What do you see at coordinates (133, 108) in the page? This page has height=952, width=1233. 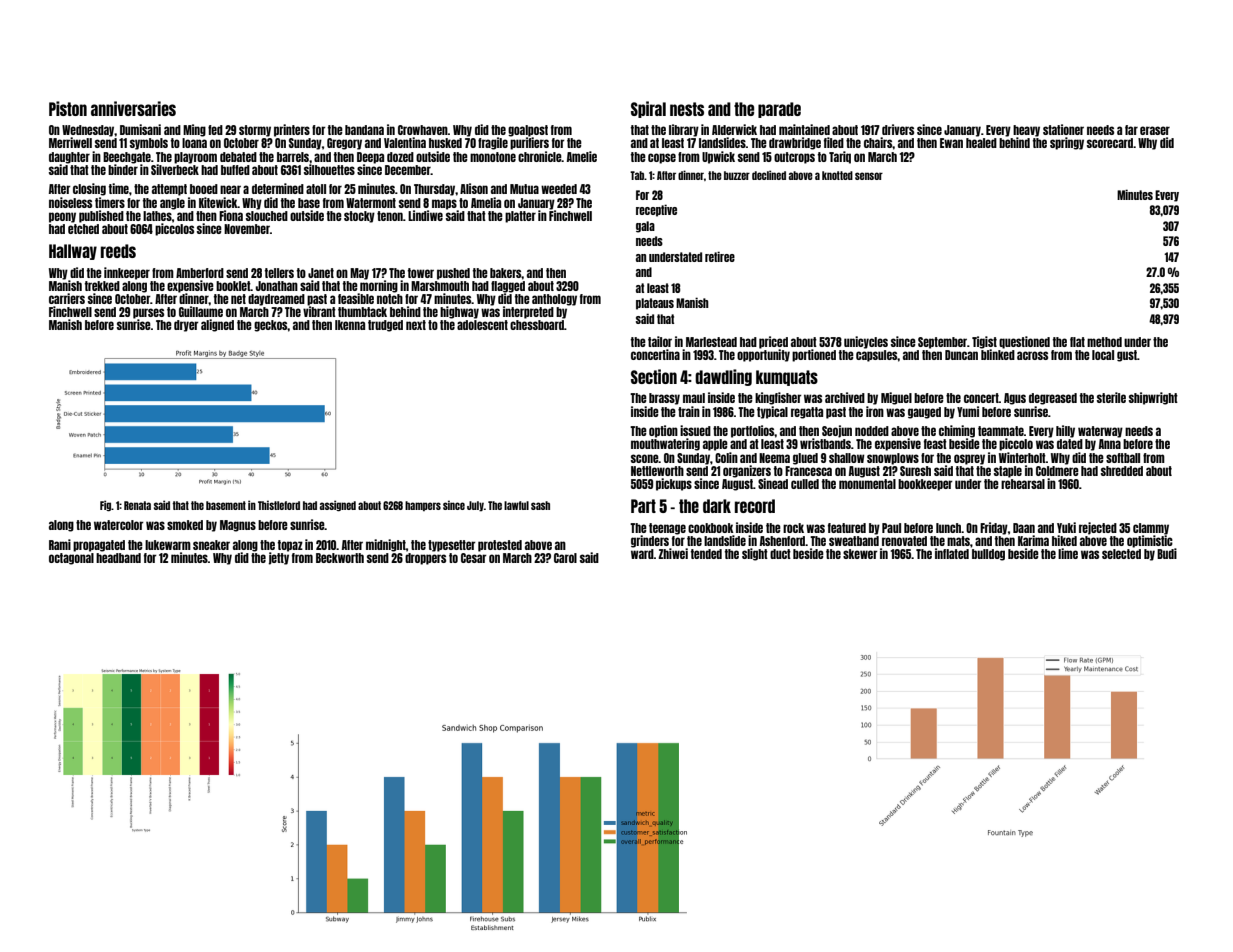 I see `anniversaries` at bounding box center [133, 108].
